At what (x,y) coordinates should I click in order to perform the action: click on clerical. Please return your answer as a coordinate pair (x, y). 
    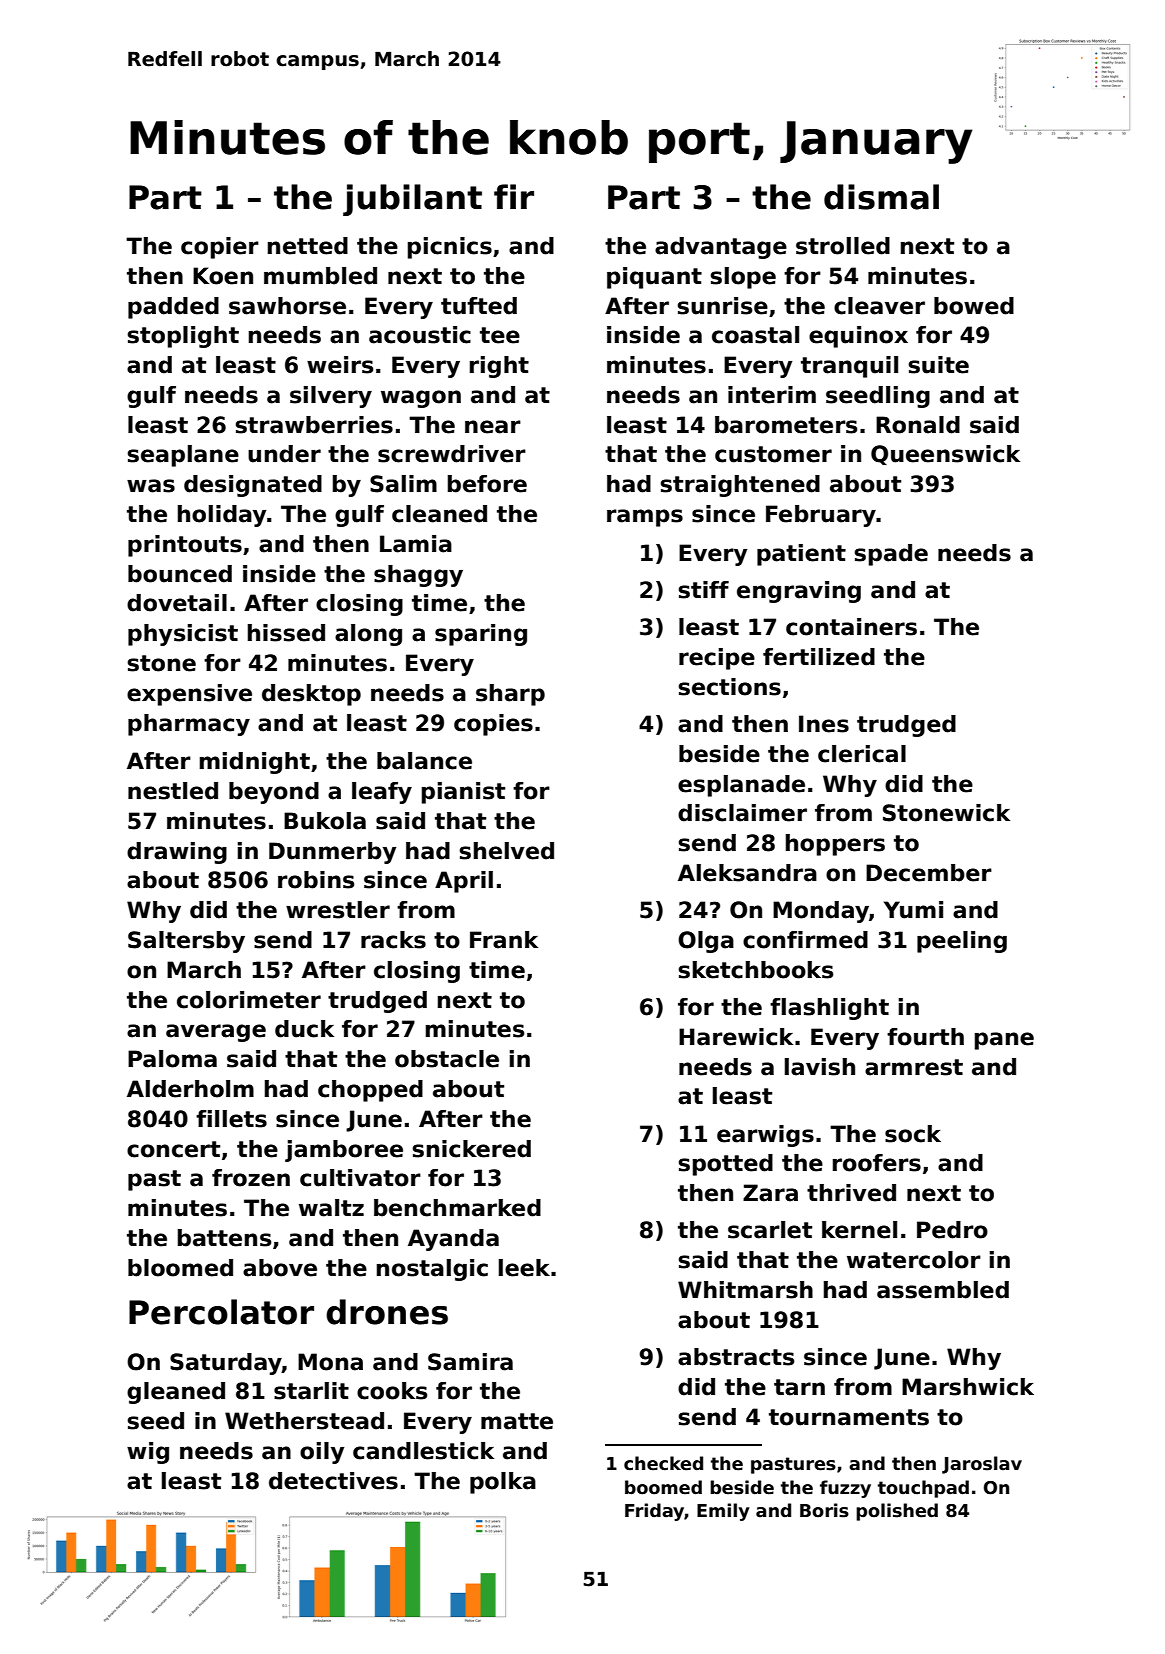
    Looking at the image, I should click on (862, 754).
